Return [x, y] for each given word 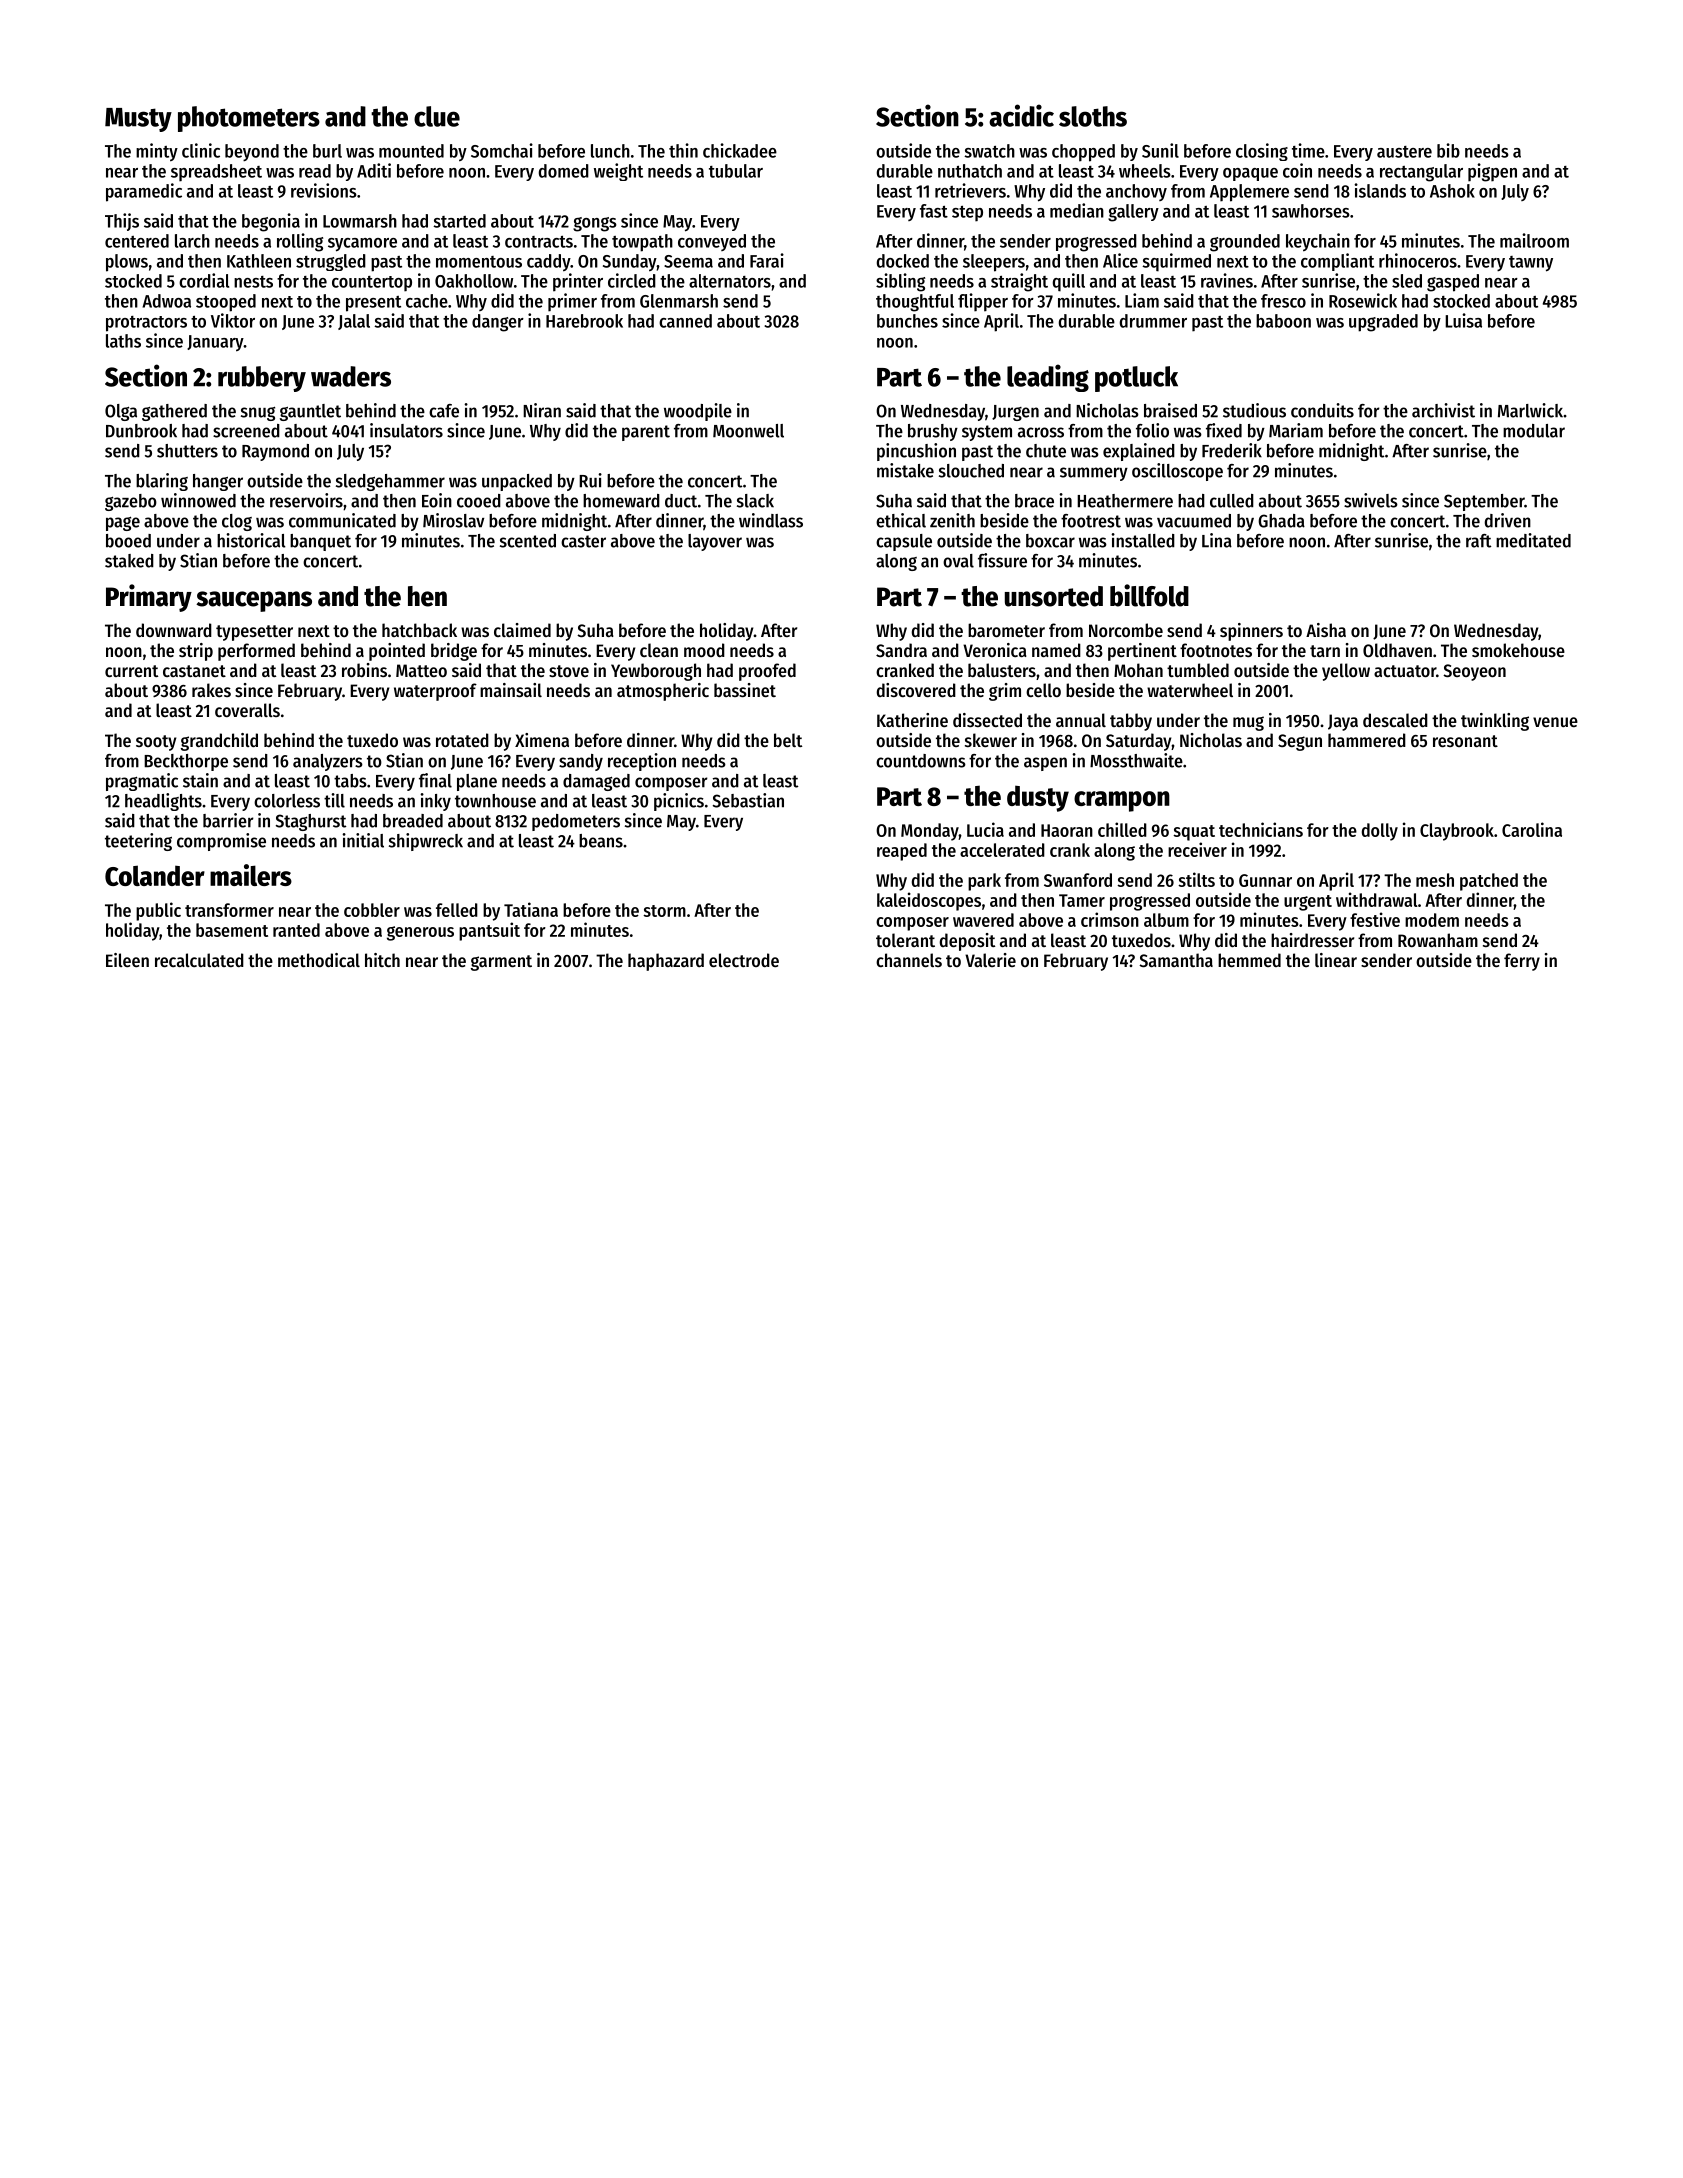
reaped [902, 852]
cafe [444, 411]
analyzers [328, 762]
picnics [679, 802]
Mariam [1296, 430]
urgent [1308, 903]
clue [437, 116]
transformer [229, 910]
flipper [983, 302]
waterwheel [1190, 690]
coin [1297, 170]
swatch [989, 151]
